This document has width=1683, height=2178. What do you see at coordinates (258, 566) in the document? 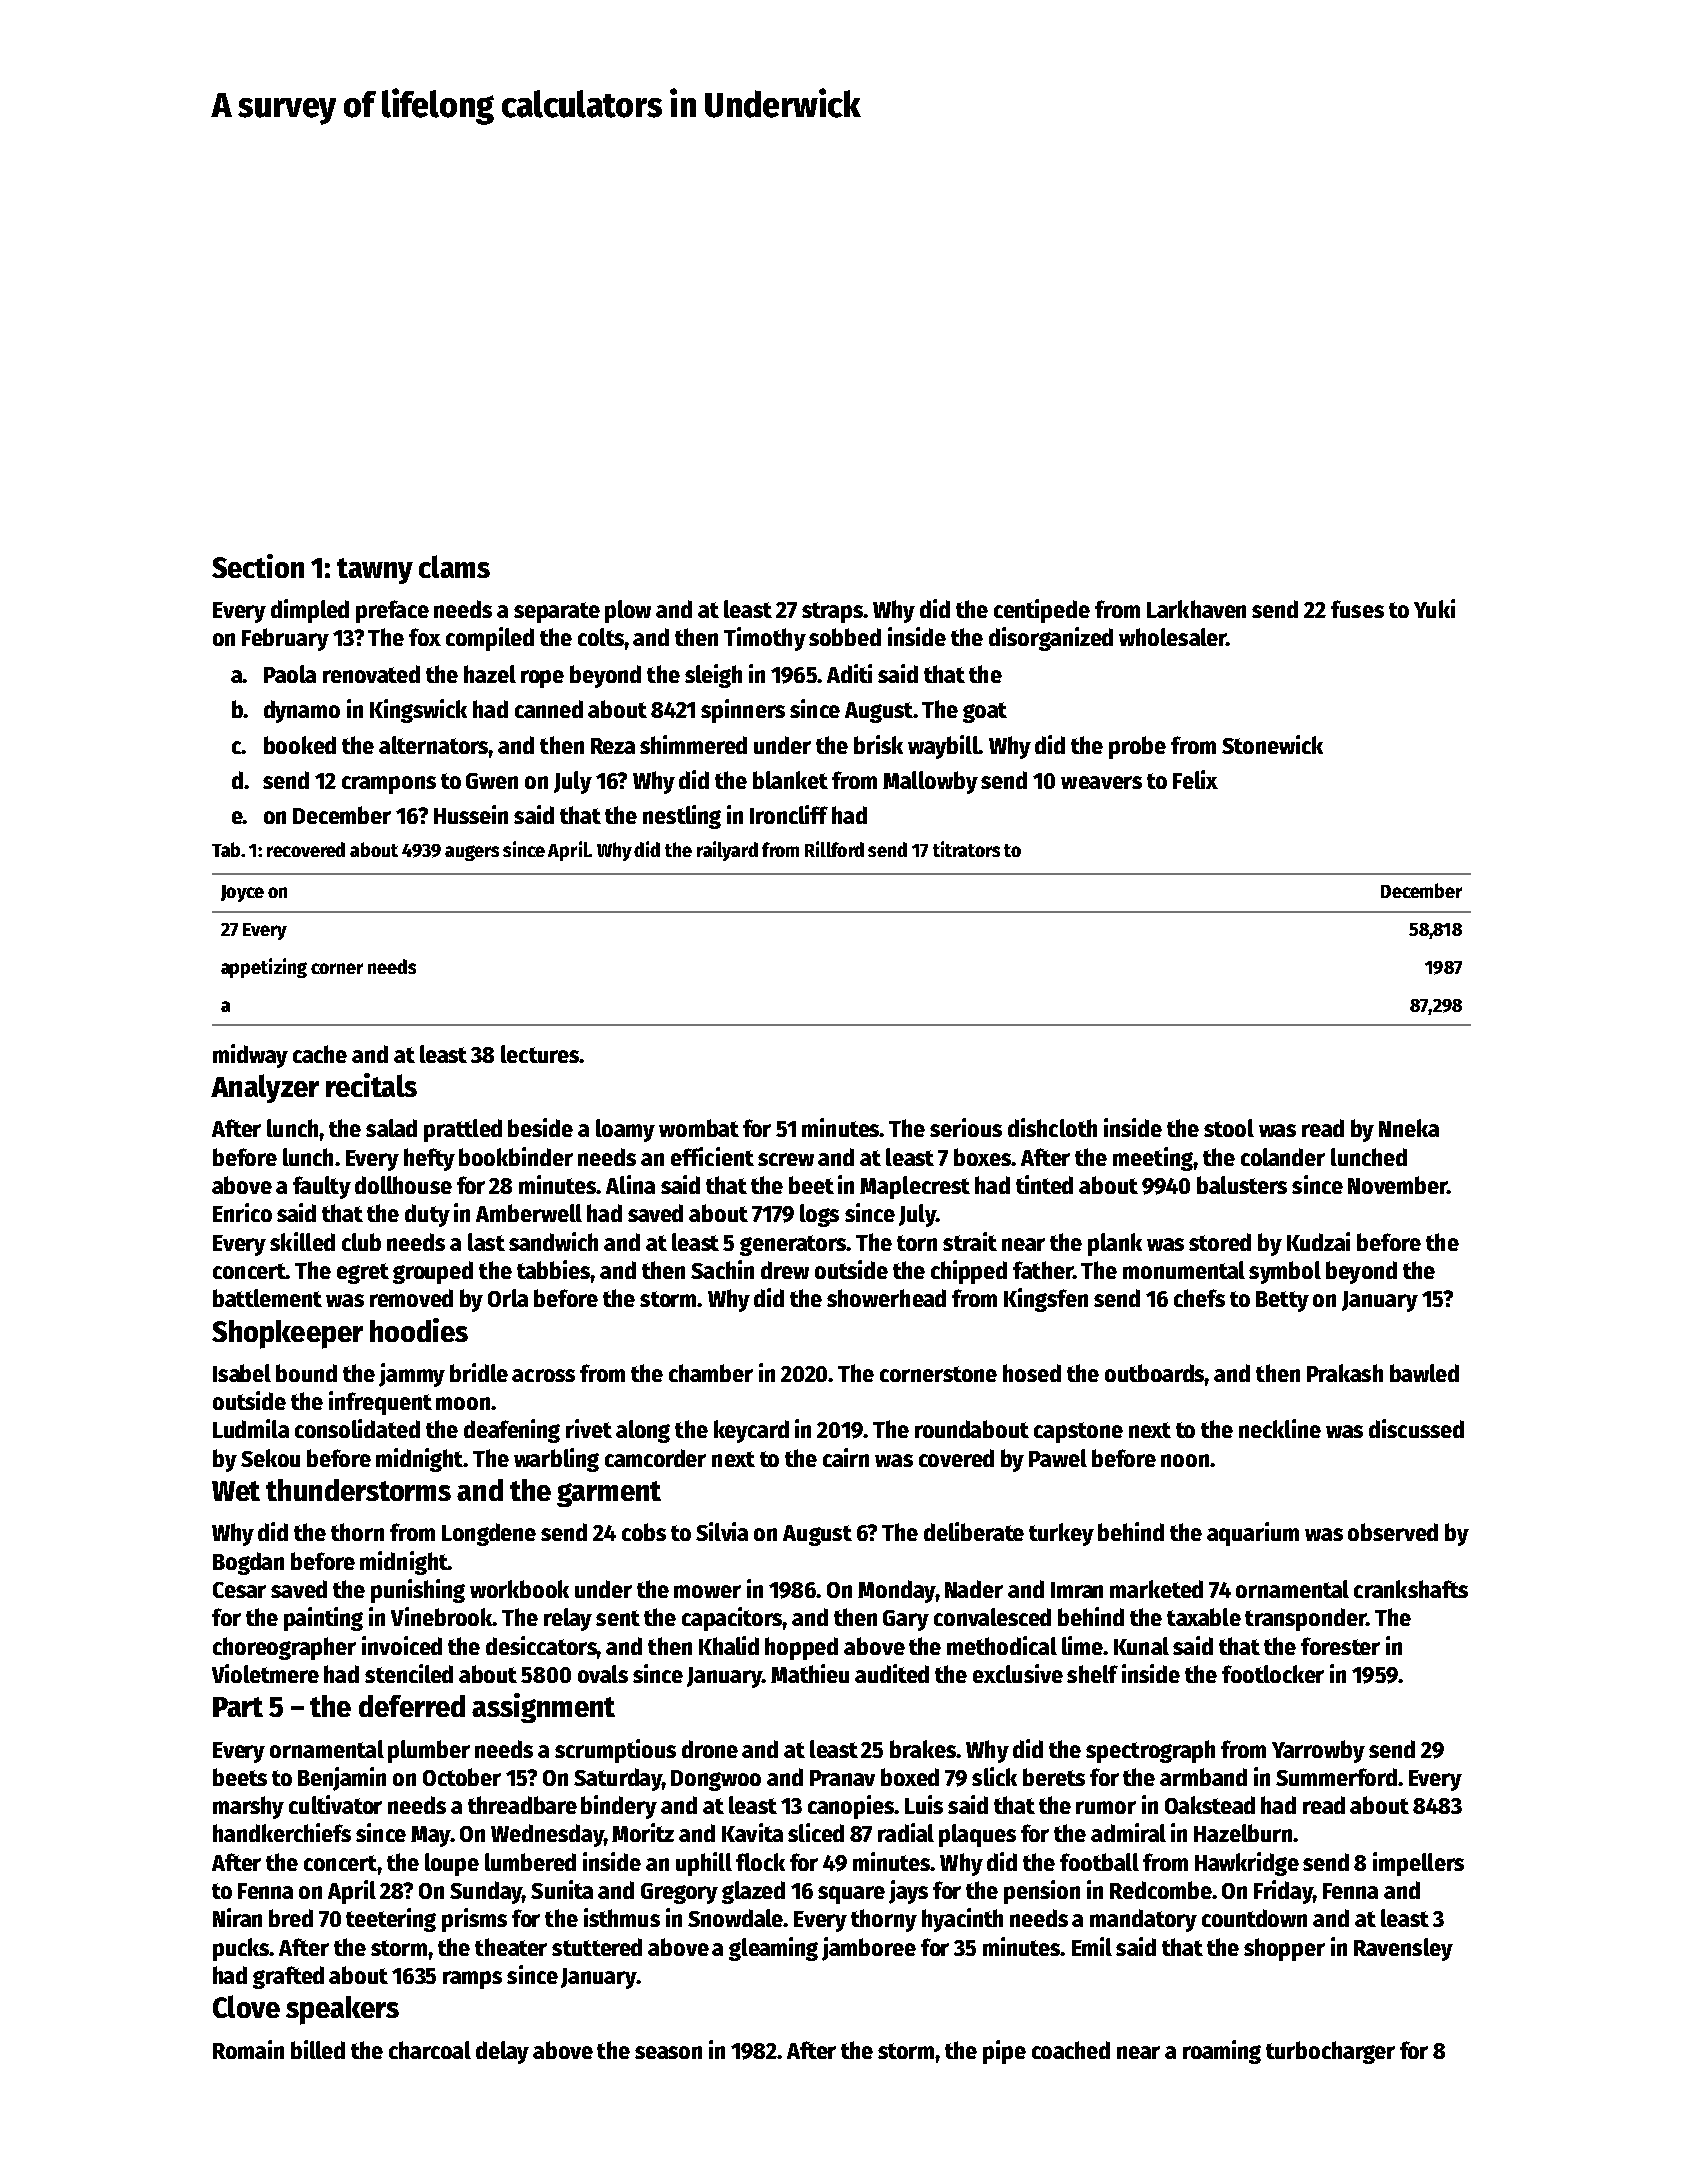
I see `Section` at bounding box center [258, 566].
